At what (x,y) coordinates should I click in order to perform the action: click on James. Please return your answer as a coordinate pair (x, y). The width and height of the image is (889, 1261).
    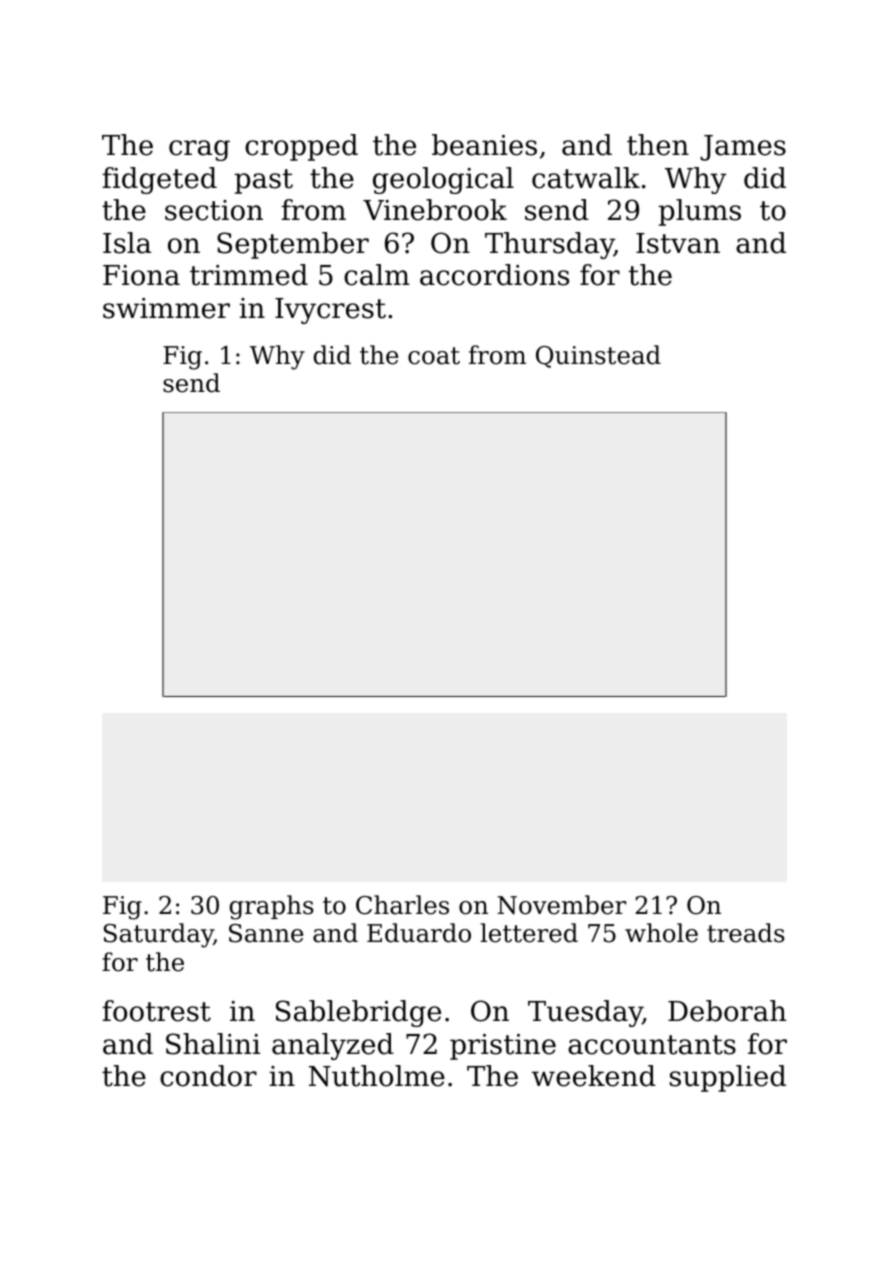
    Looking at the image, I should click on (743, 148).
